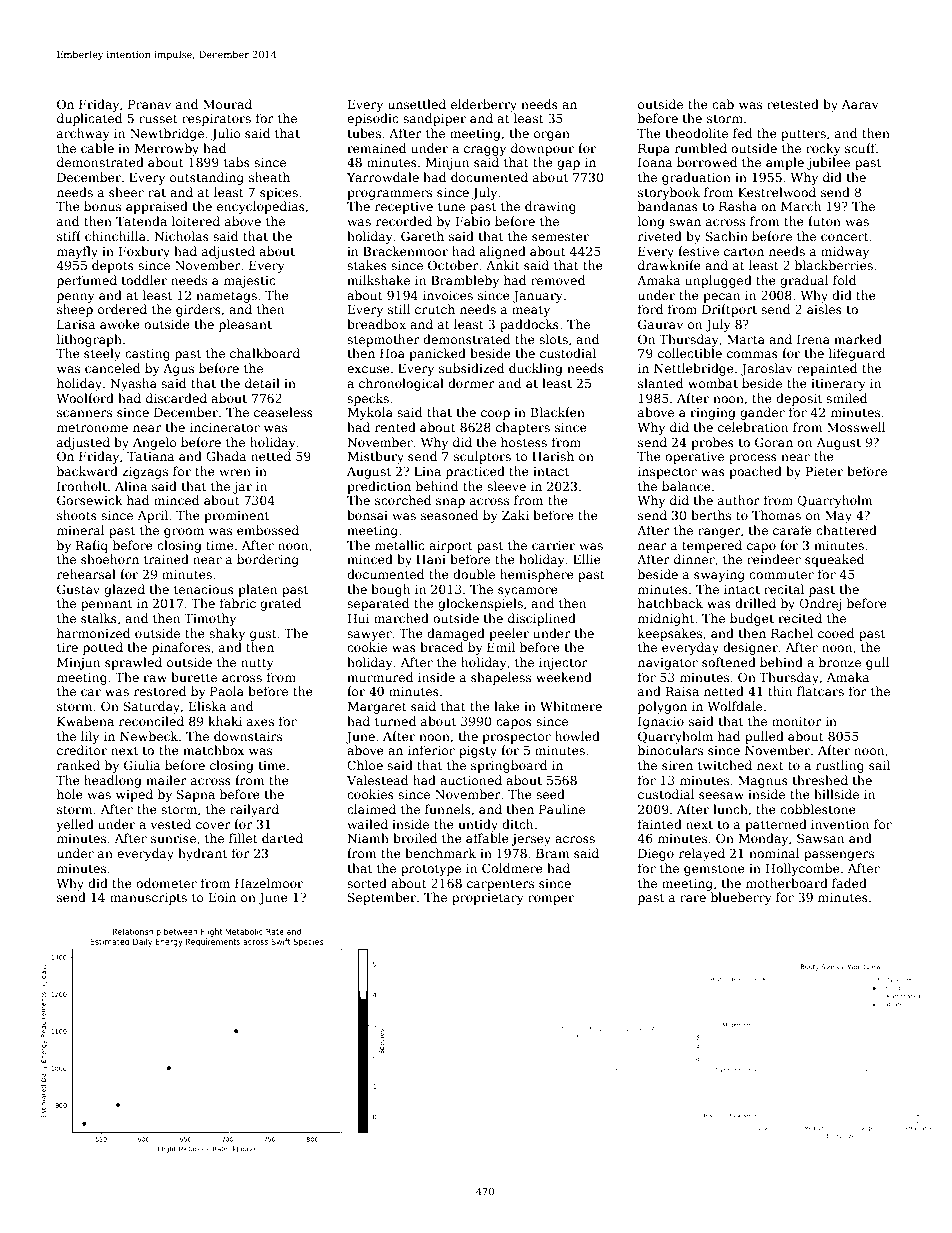 This screenshot has width=952, height=1233. What do you see at coordinates (828, 163) in the screenshot?
I see `jubilee` at bounding box center [828, 163].
